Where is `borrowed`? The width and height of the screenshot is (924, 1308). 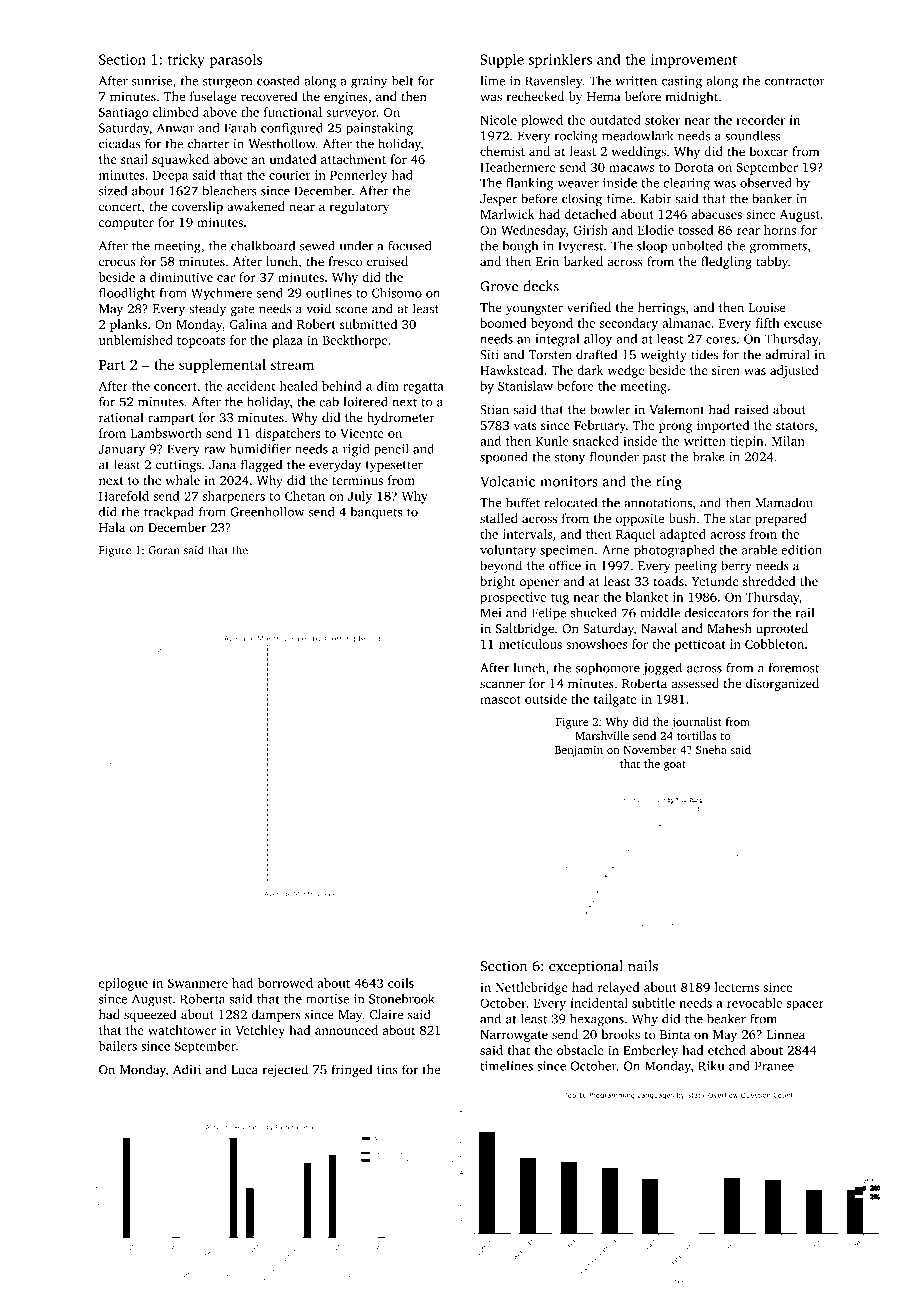 borrowed is located at coordinates (285, 983).
